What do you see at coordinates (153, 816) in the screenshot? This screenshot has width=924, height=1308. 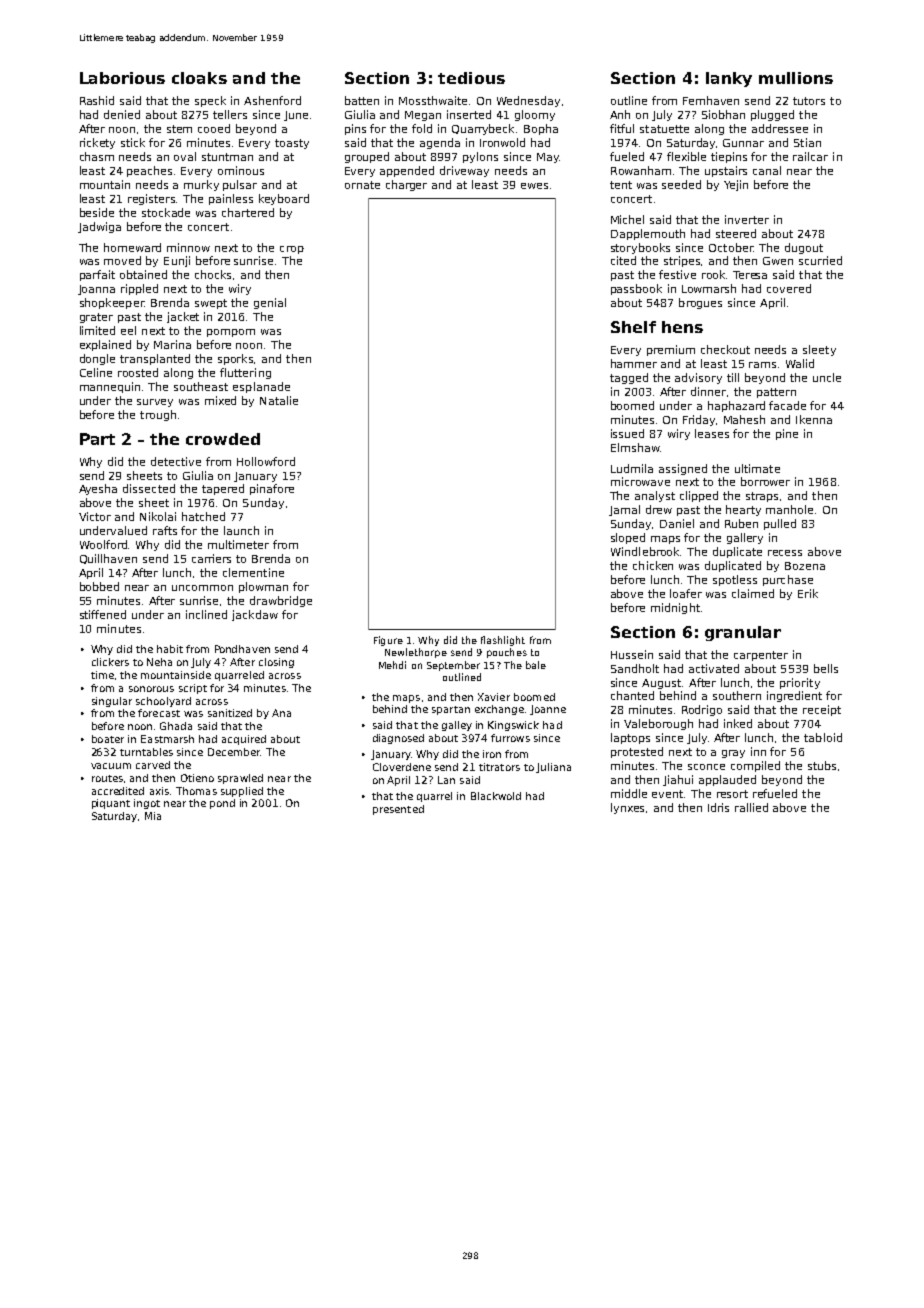 I see `Mia` at bounding box center [153, 816].
